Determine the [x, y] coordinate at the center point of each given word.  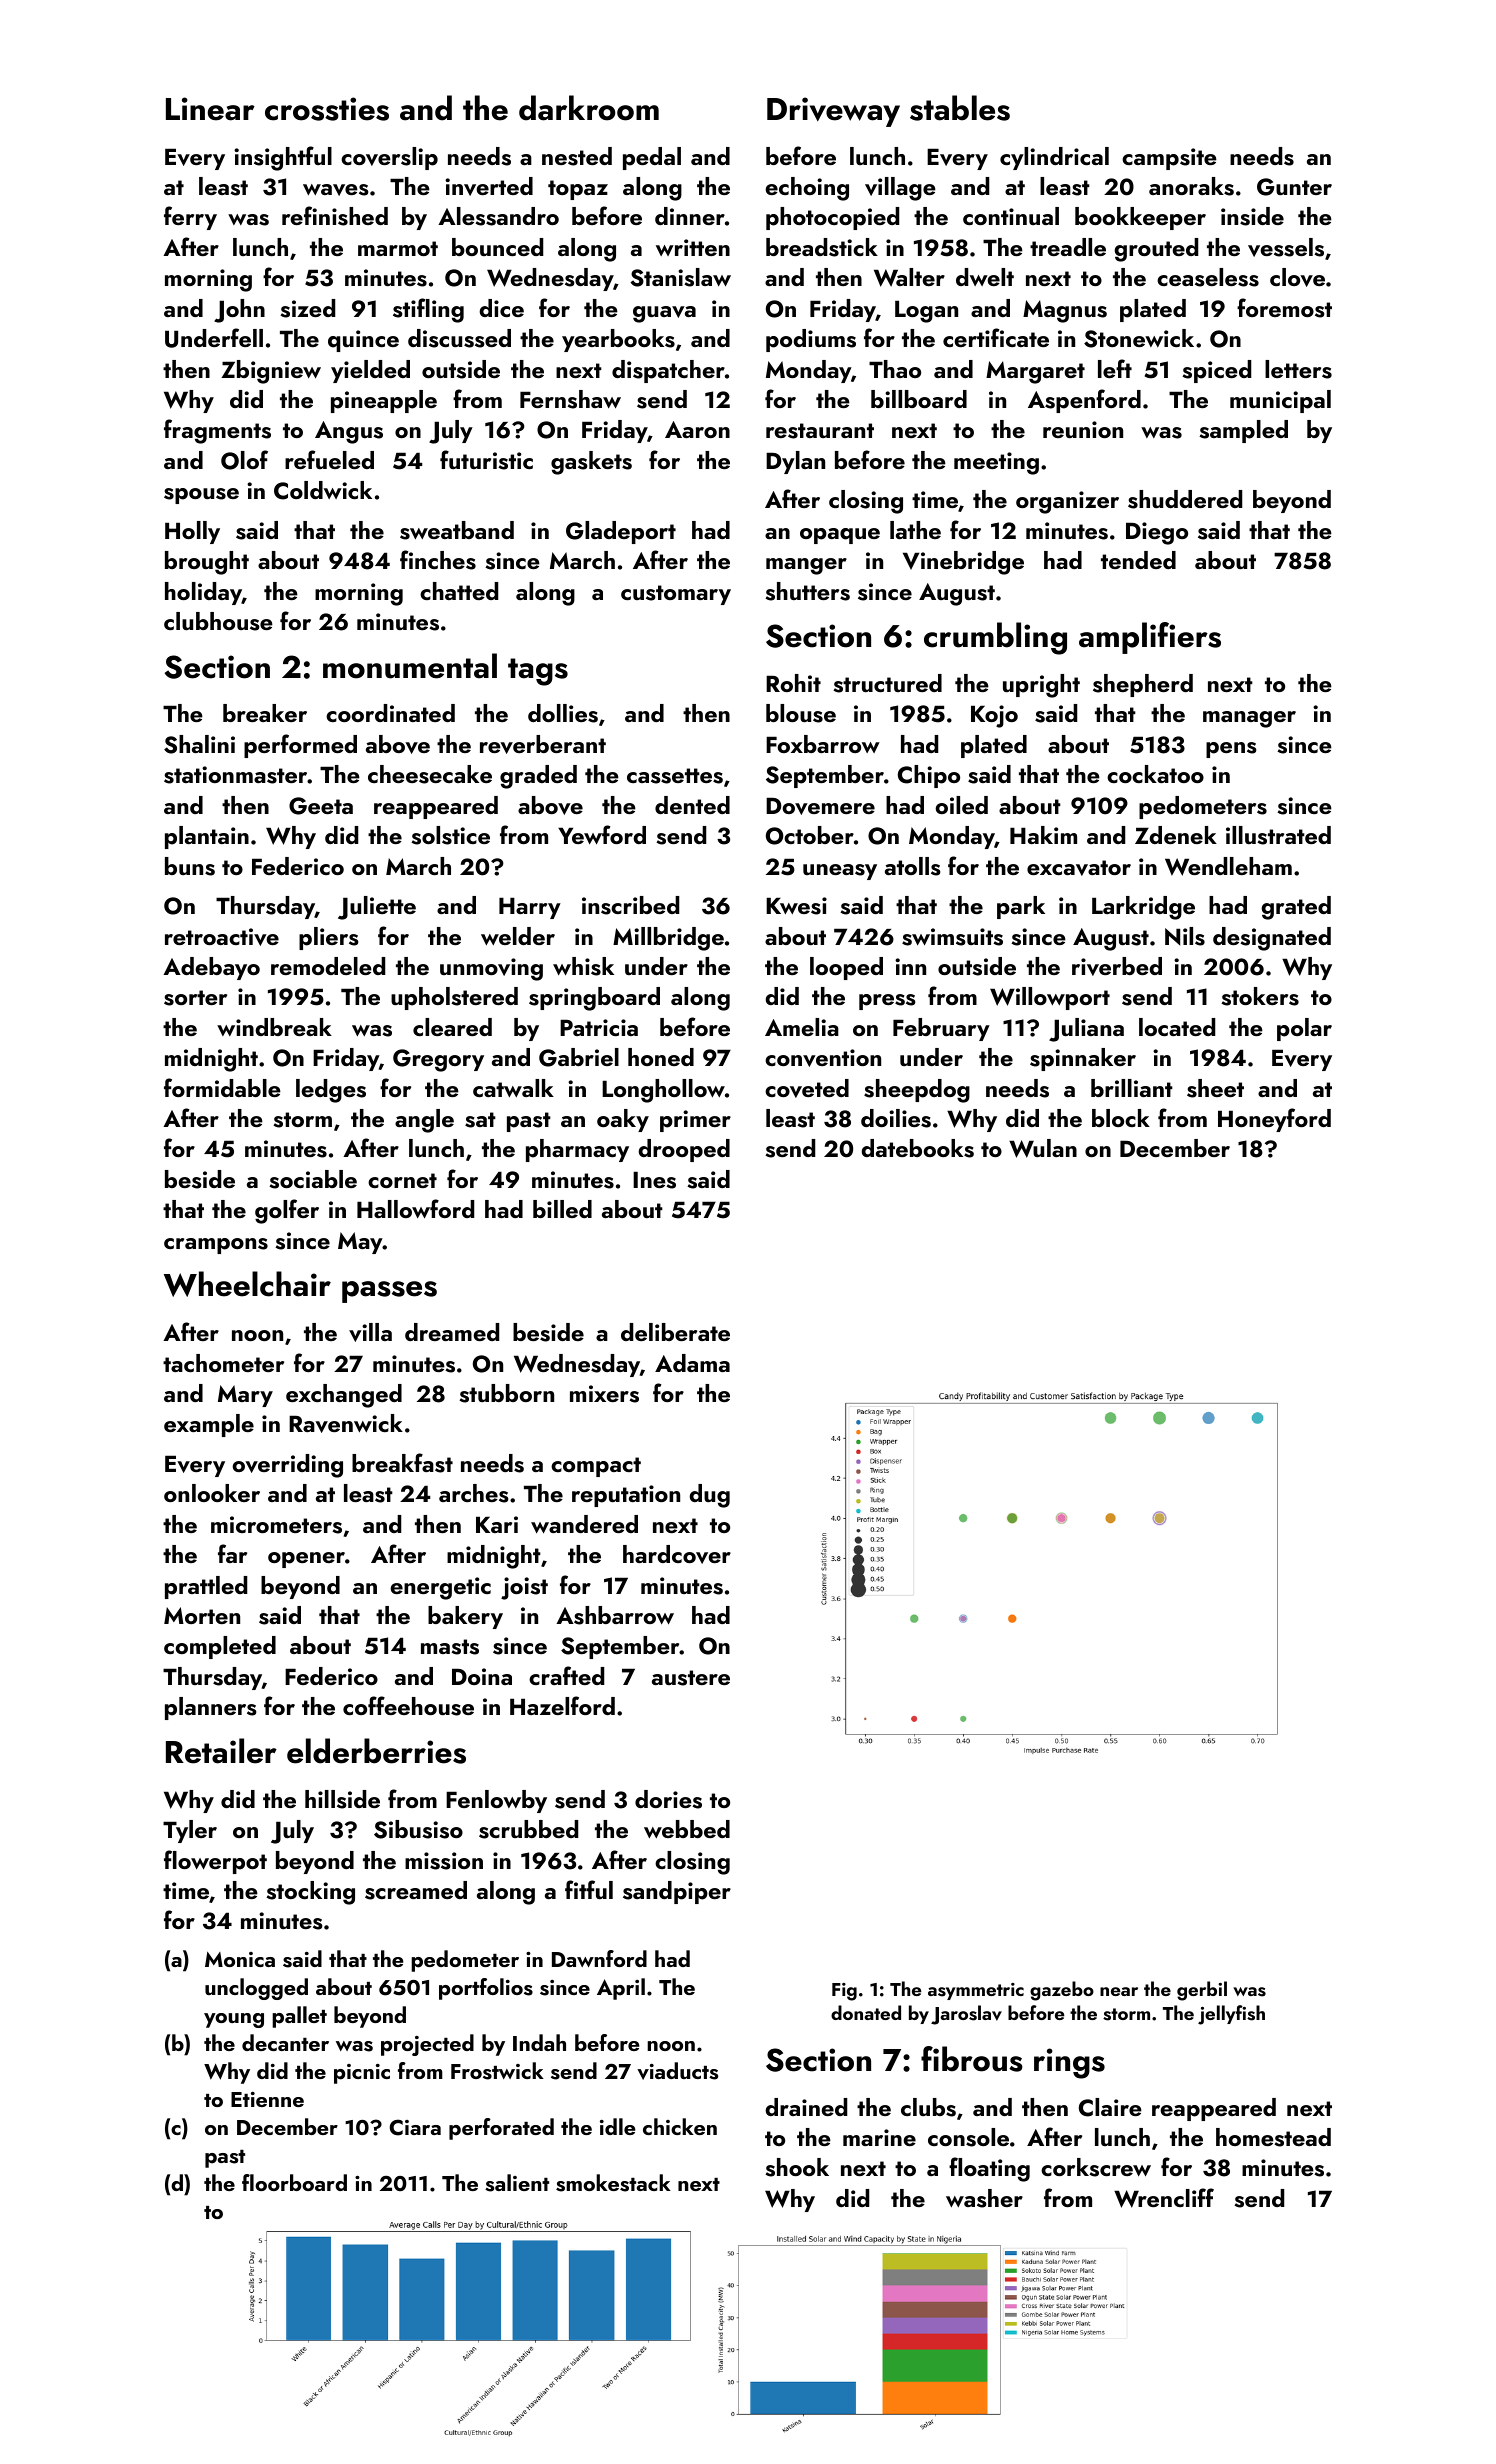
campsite [1169, 159]
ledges [331, 1091]
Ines [654, 1180]
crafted [566, 1675]
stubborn [506, 1393]
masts [450, 1647]
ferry [190, 218]
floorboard [294, 2182]
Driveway [833, 112]
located [1177, 1027]
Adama [692, 1363]
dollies [563, 713]
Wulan [1043, 1148]
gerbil [1202, 1991]
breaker [265, 713]
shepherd [1143, 685]
